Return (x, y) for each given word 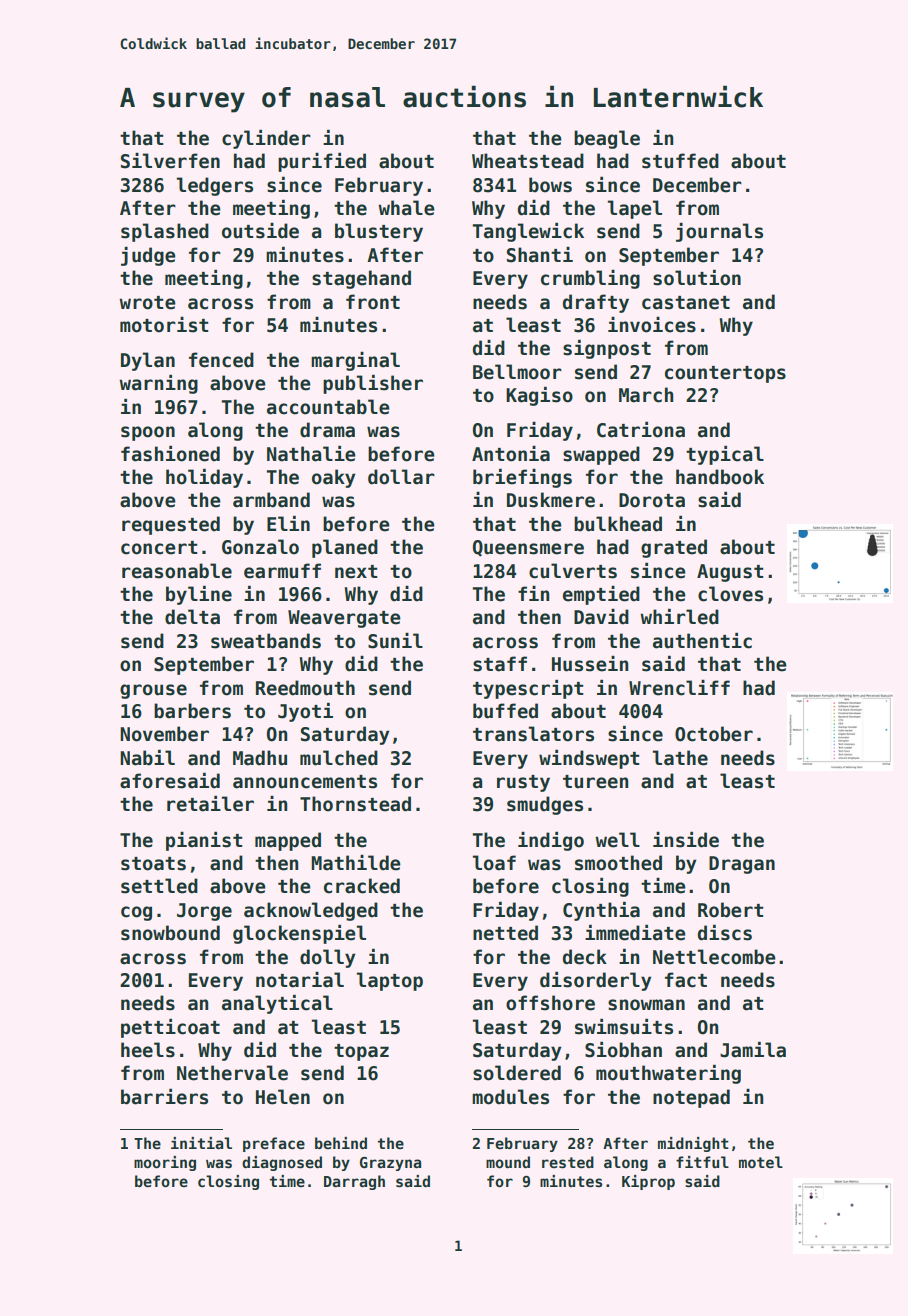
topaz (361, 1052)
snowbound (170, 933)
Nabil (147, 758)
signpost (607, 349)
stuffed (680, 161)
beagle (607, 139)
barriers (164, 1097)
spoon (148, 433)
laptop (390, 981)
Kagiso (539, 396)
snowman (646, 1005)
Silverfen (170, 161)
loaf (494, 863)
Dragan (742, 865)
